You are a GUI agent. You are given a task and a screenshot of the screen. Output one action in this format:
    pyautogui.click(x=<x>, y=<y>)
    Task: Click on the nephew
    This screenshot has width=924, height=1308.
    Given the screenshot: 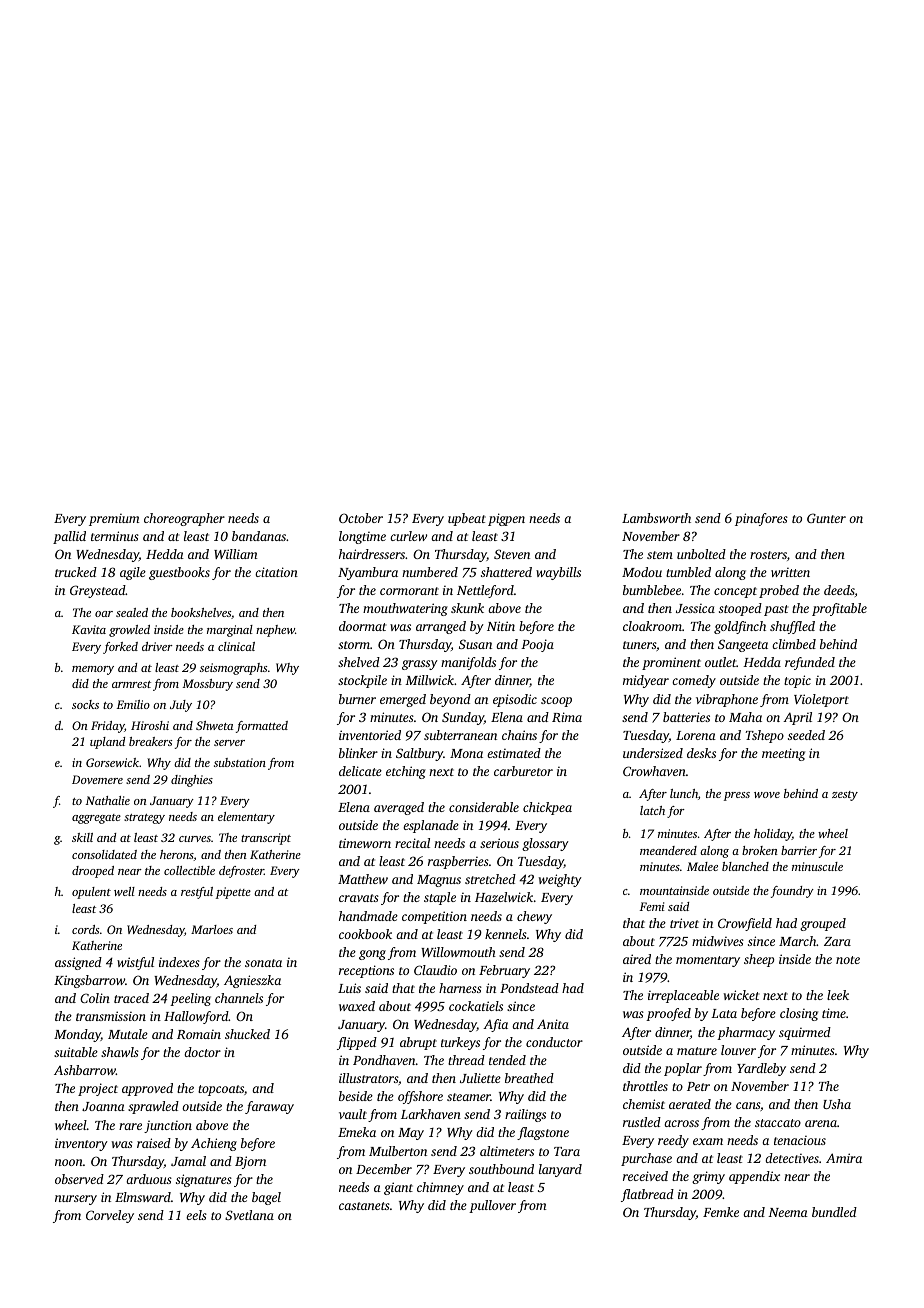 What is the action you would take?
    pyautogui.click(x=275, y=631)
